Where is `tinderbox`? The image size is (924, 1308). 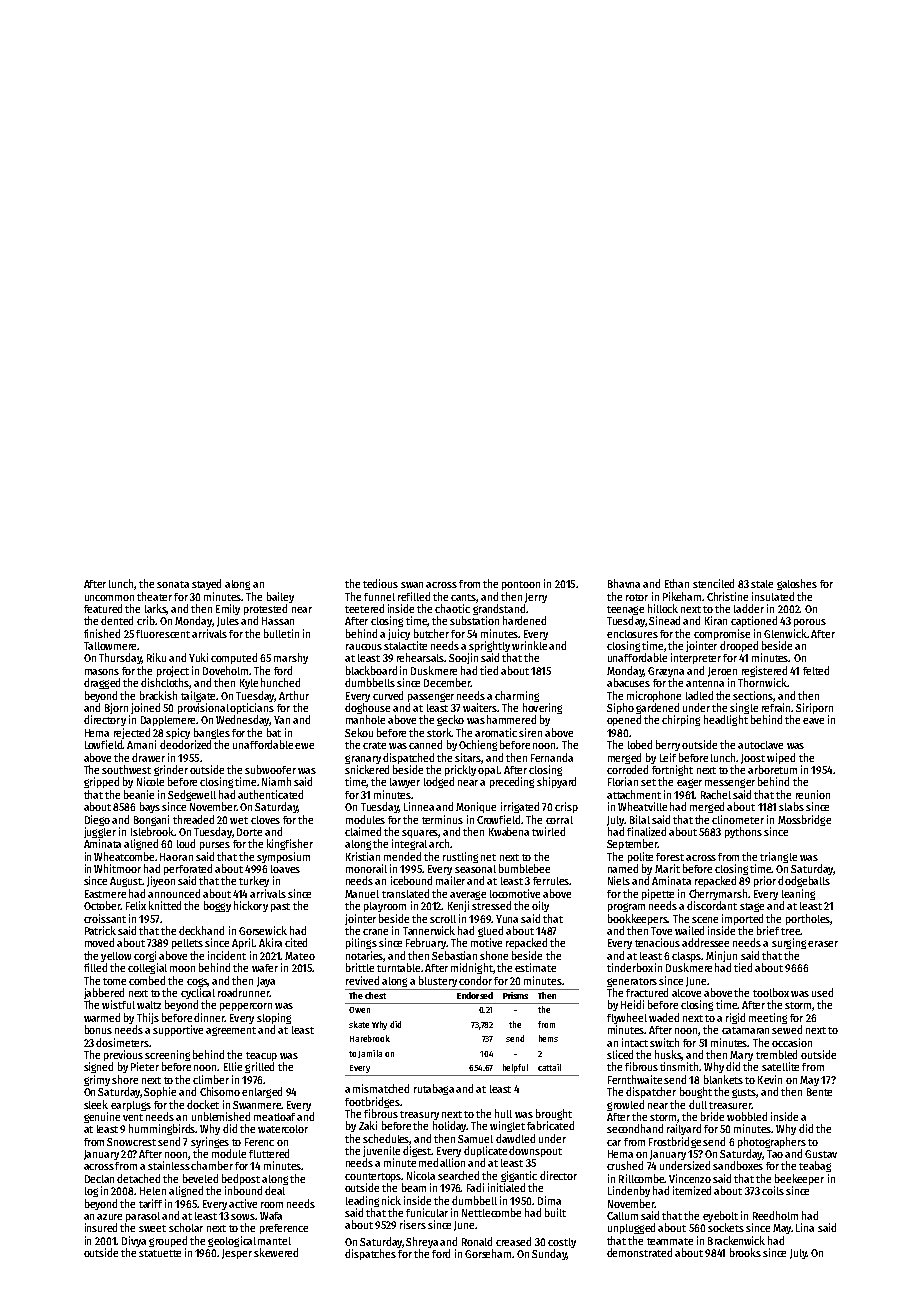
tinderbox is located at coordinates (630, 967).
